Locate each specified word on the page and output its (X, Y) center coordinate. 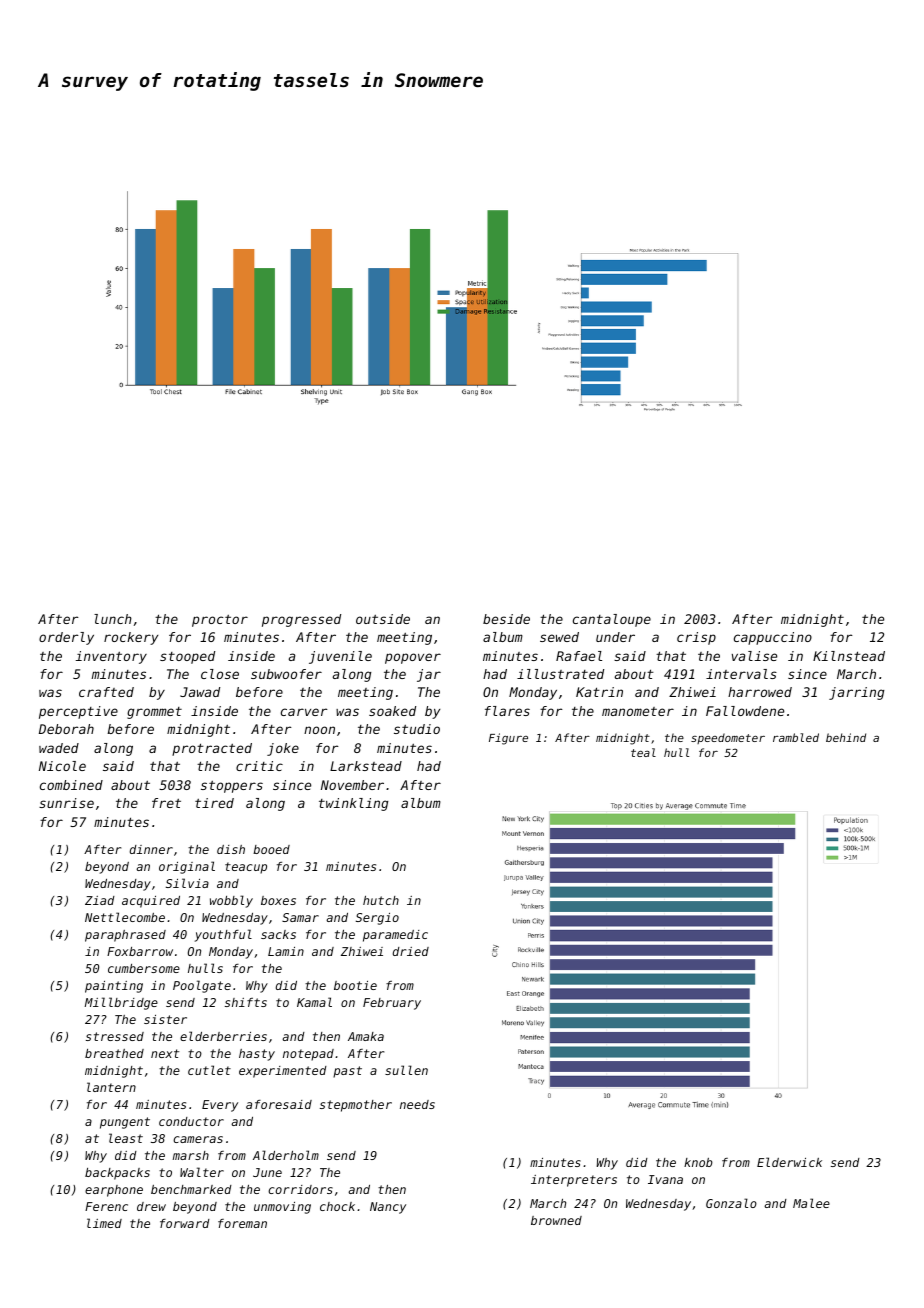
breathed (114, 1053)
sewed (559, 637)
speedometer (728, 738)
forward (185, 1223)
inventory (111, 657)
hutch (381, 900)
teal (643, 752)
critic (259, 766)
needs (417, 1104)
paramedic (395, 936)
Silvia (187, 883)
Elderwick (789, 1162)
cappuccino (773, 638)
